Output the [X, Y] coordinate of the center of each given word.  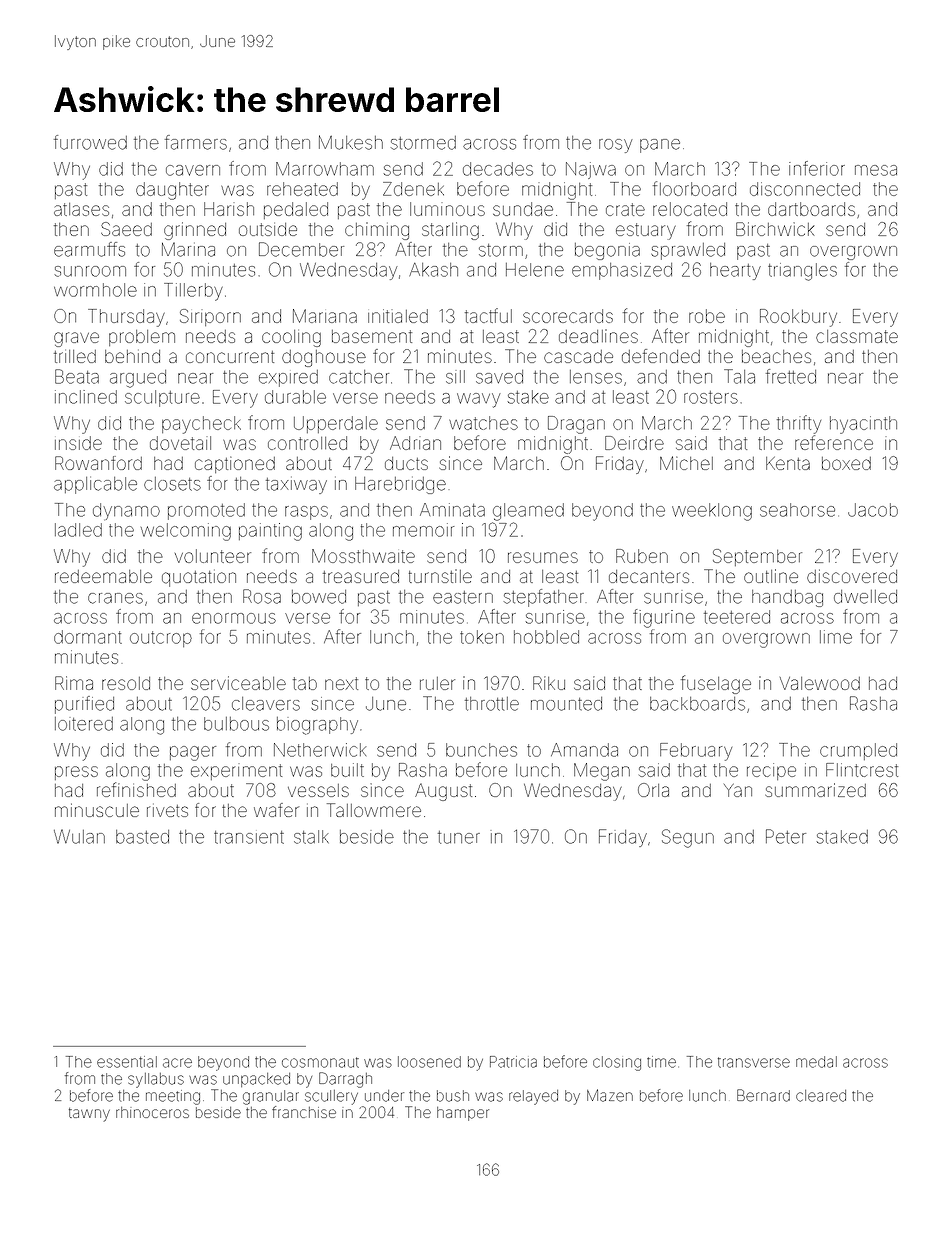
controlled [307, 443]
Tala [739, 376]
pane [660, 146]
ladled [78, 530]
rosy [616, 146]
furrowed [90, 142]
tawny [89, 1115]
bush [453, 1096]
